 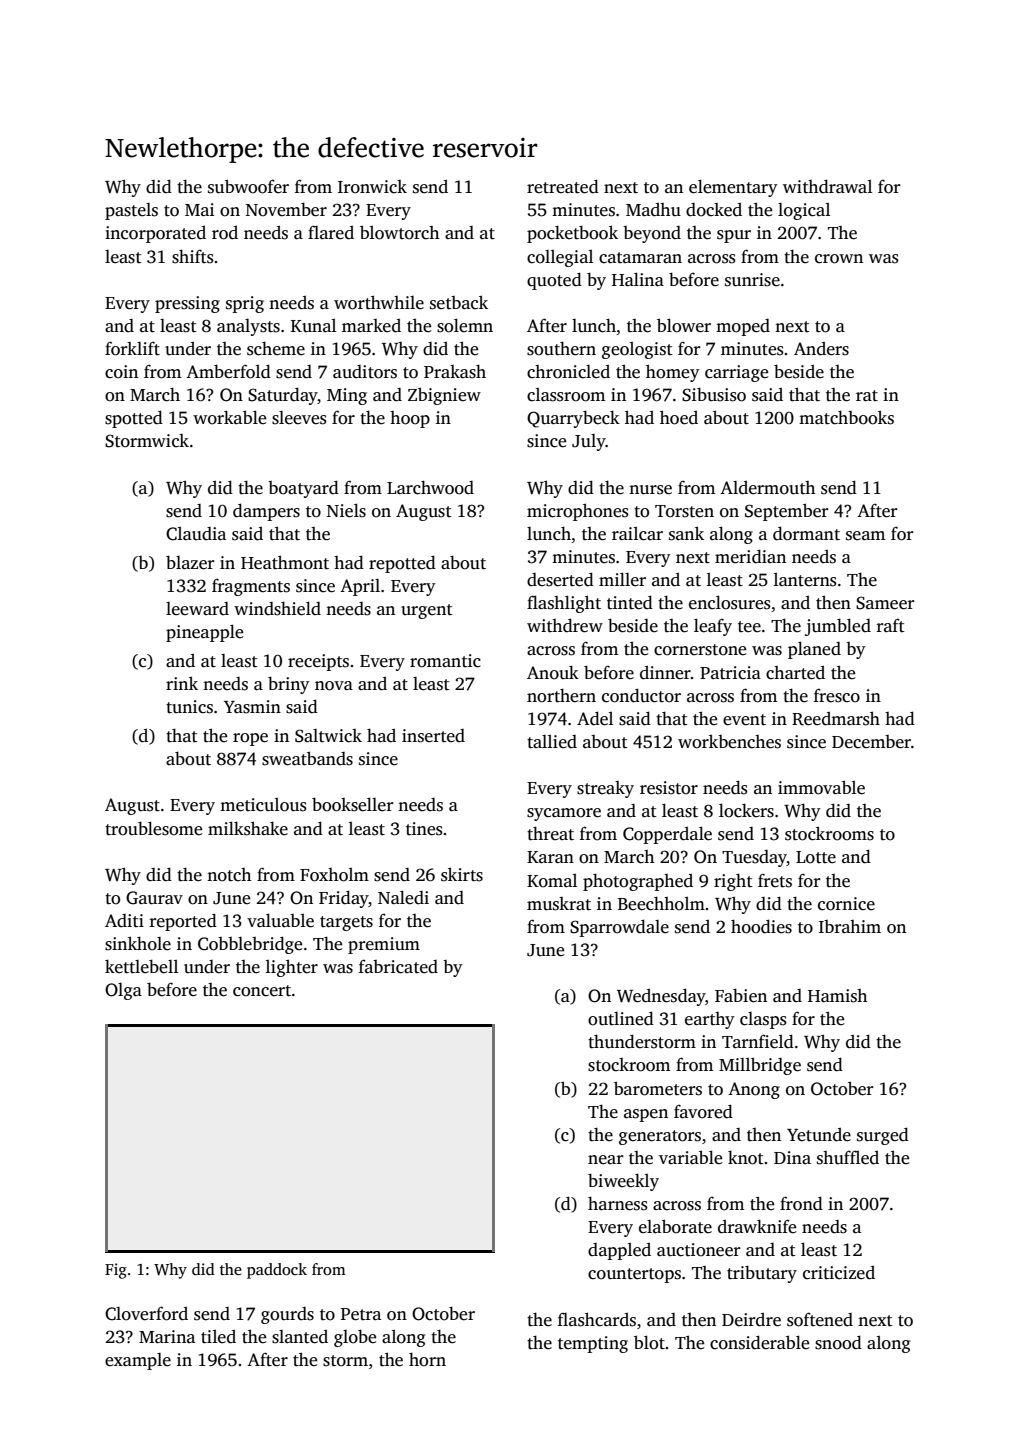 What do you see at coordinates (427, 611) in the screenshot?
I see `urgent` at bounding box center [427, 611].
